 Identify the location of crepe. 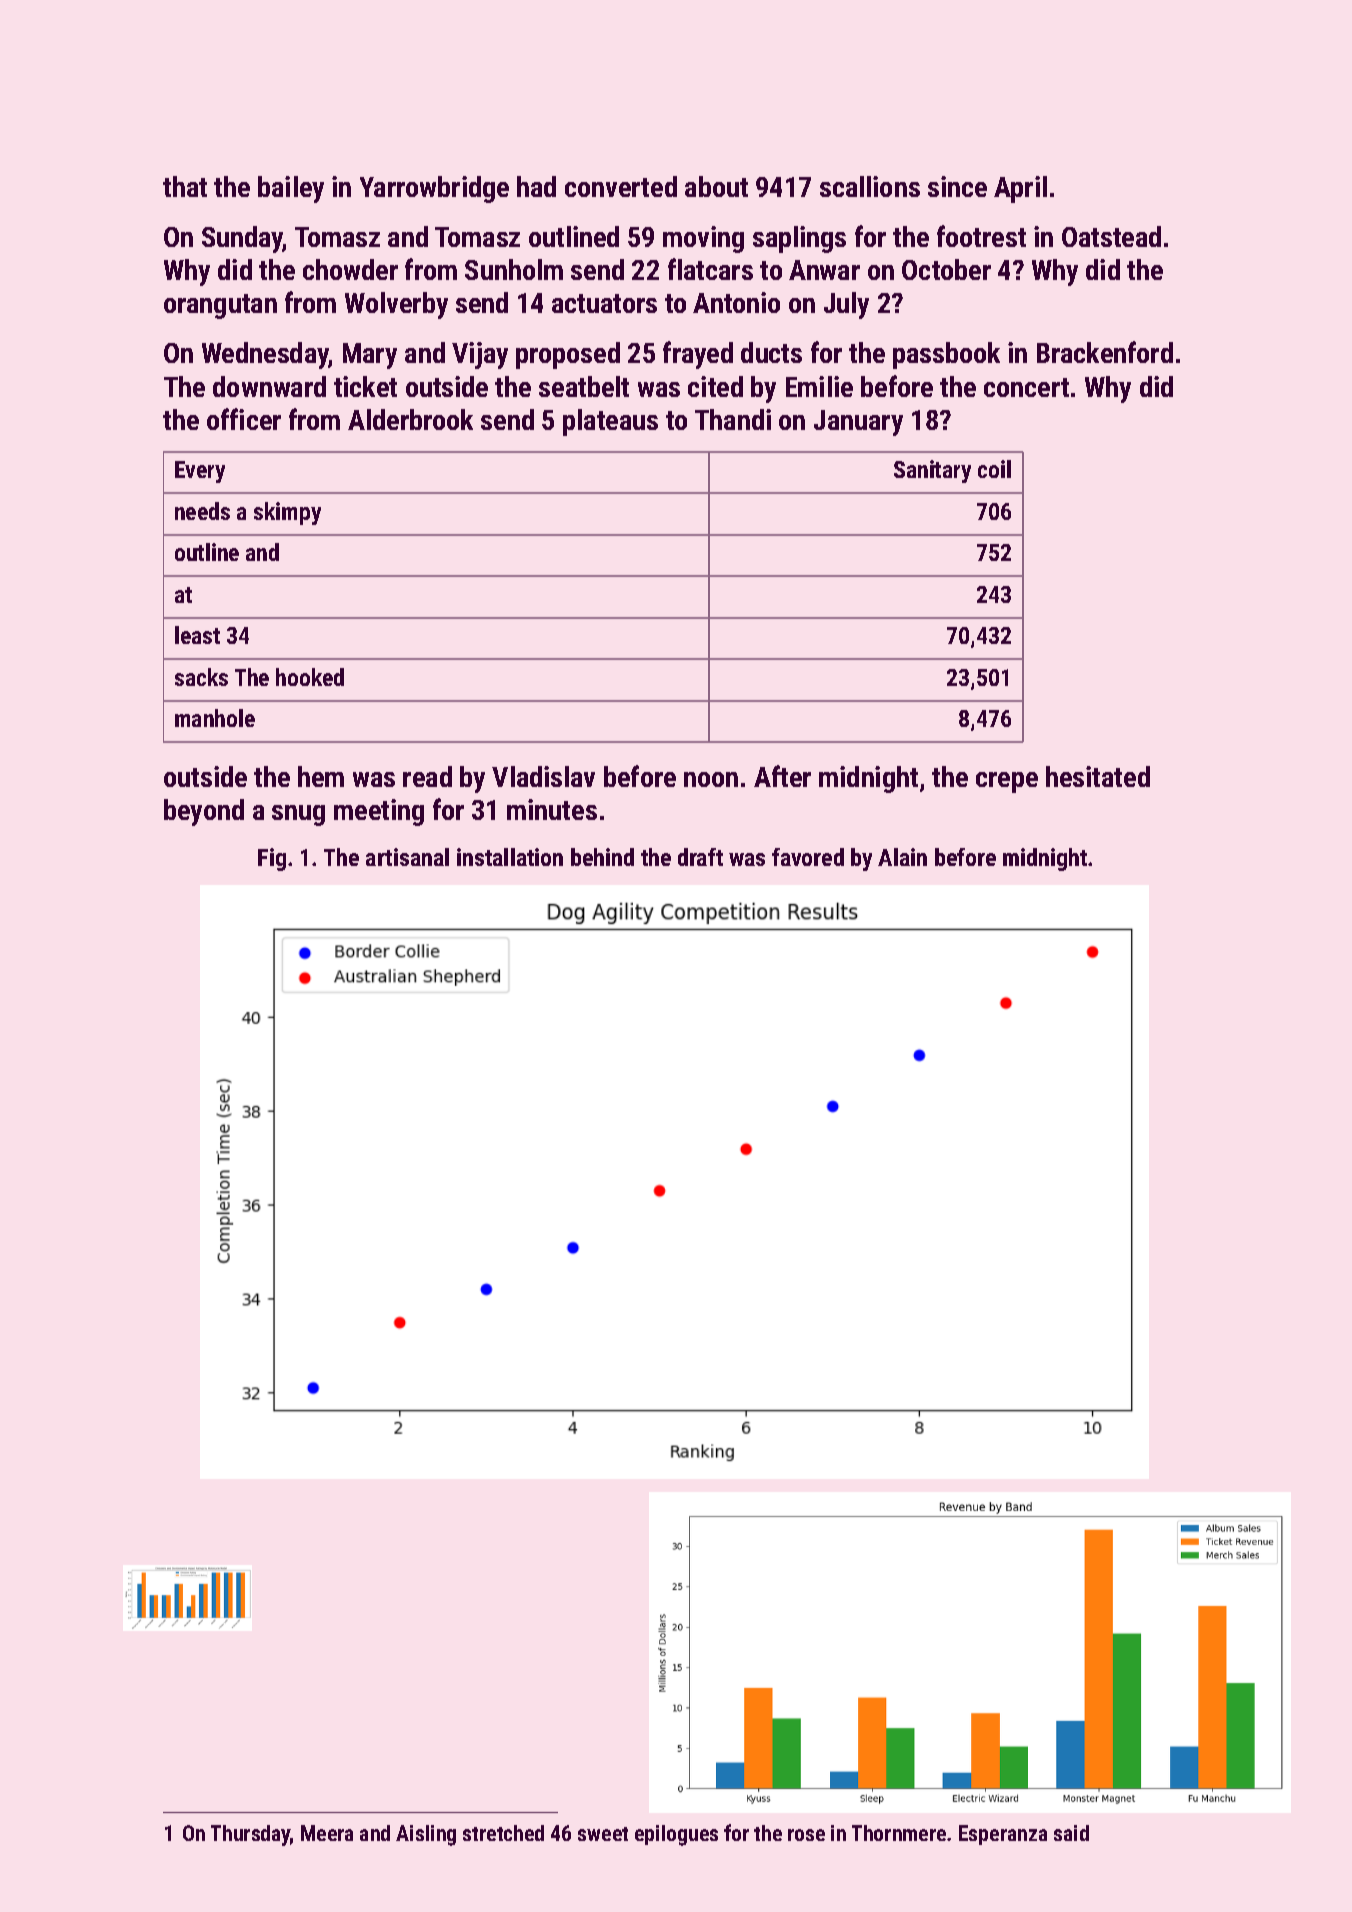
(1007, 782).
